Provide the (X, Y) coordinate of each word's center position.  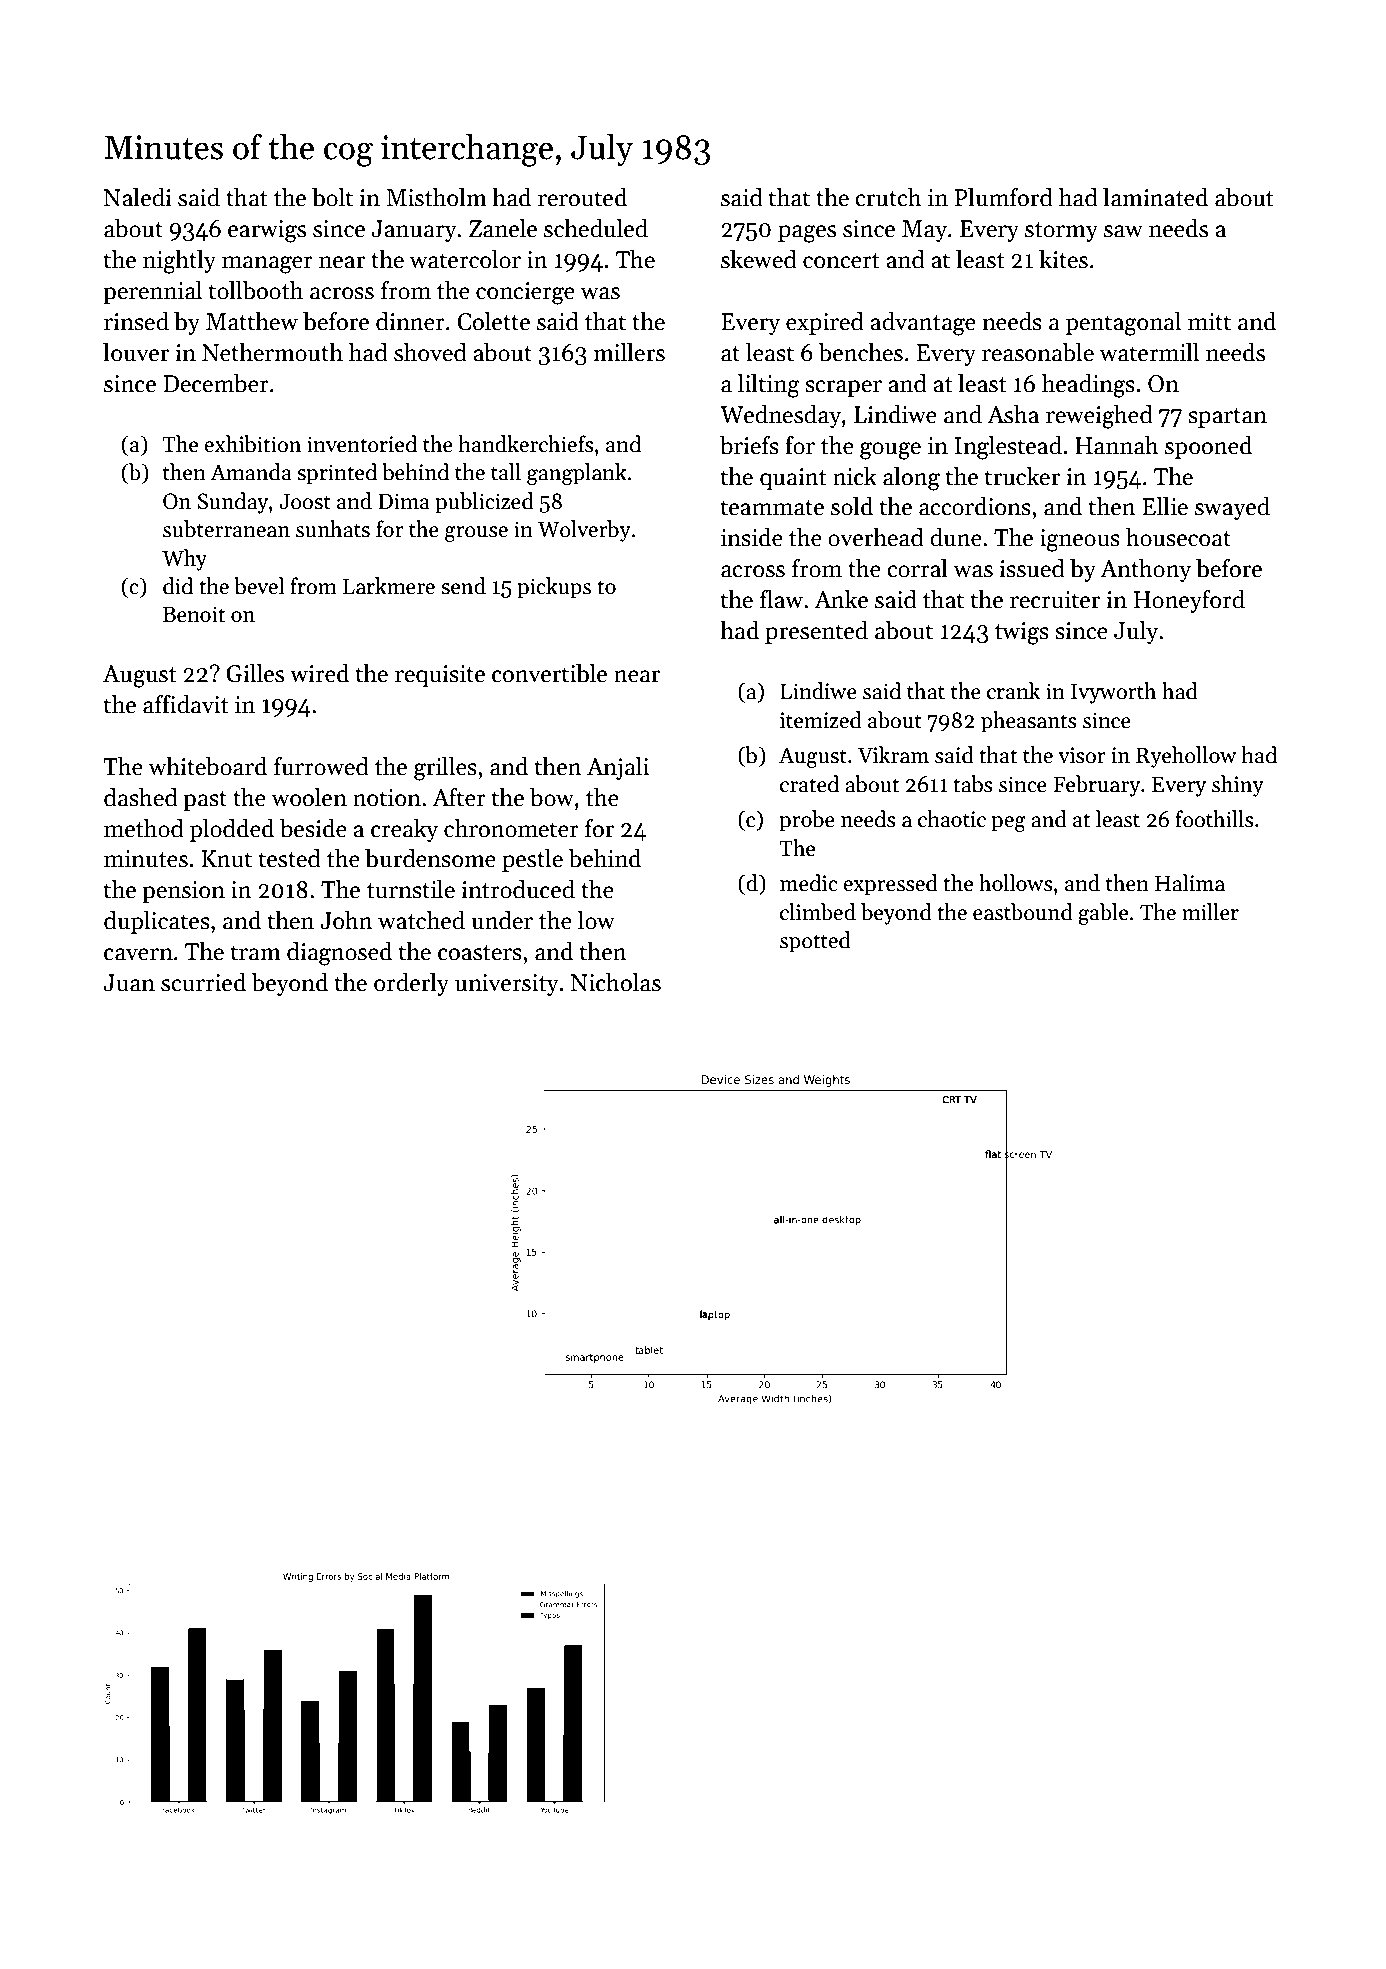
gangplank (577, 474)
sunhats (333, 529)
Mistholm (436, 197)
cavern (138, 954)
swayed (1232, 508)
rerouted (582, 197)
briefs (749, 445)
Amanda (251, 472)
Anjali (618, 768)
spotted (815, 942)
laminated (1155, 197)
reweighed (1099, 417)
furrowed (321, 766)
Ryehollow (1186, 757)
